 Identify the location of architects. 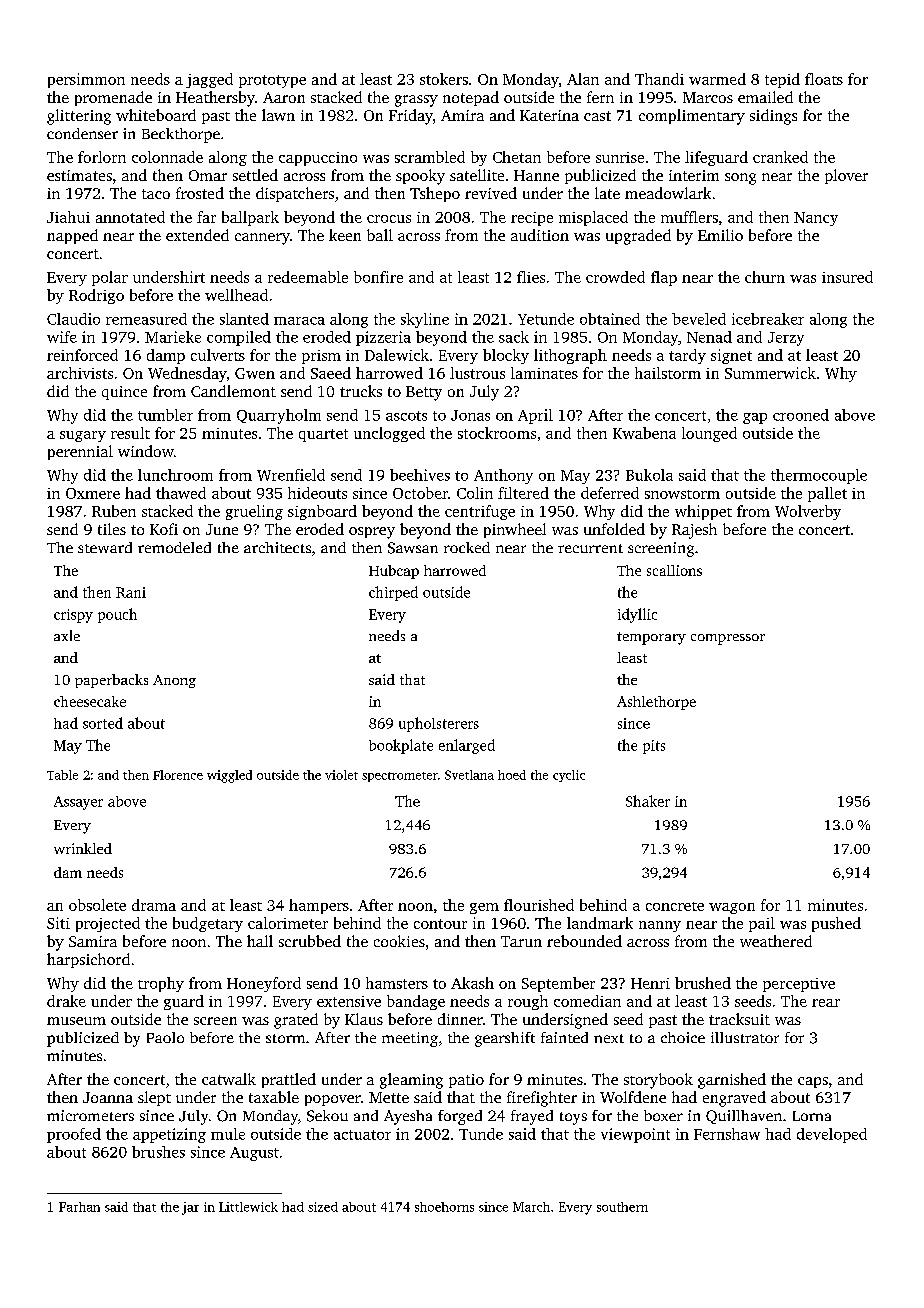
(277, 547).
